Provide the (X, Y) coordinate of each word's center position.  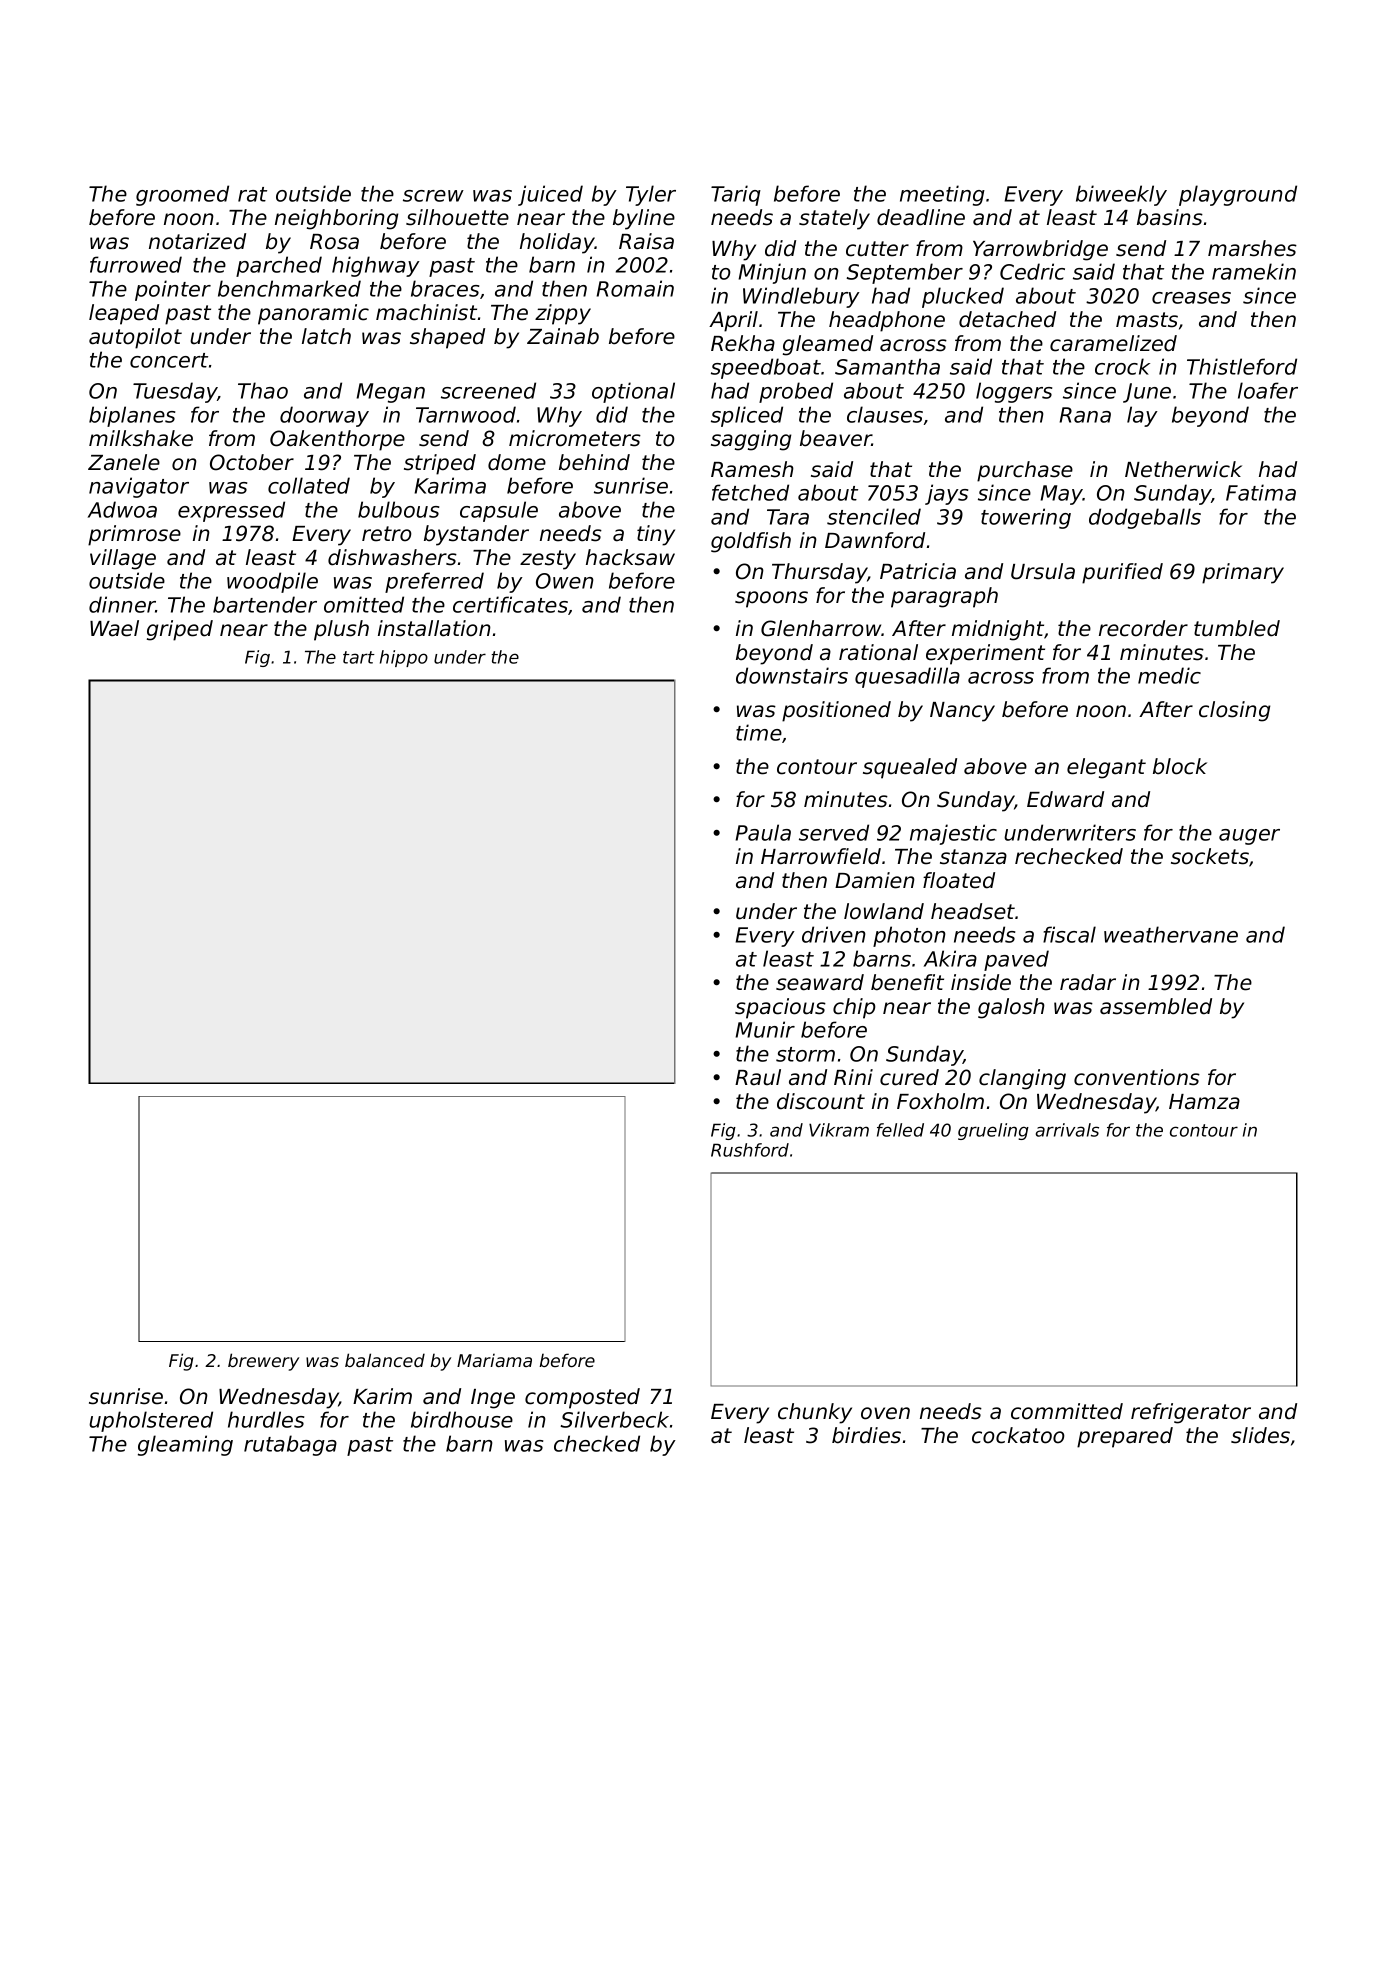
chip (854, 1008)
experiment (985, 654)
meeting (942, 195)
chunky (815, 1413)
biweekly (1121, 195)
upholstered (151, 1421)
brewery (263, 1362)
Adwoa (122, 509)
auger (1249, 837)
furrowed (136, 264)
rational (878, 652)
